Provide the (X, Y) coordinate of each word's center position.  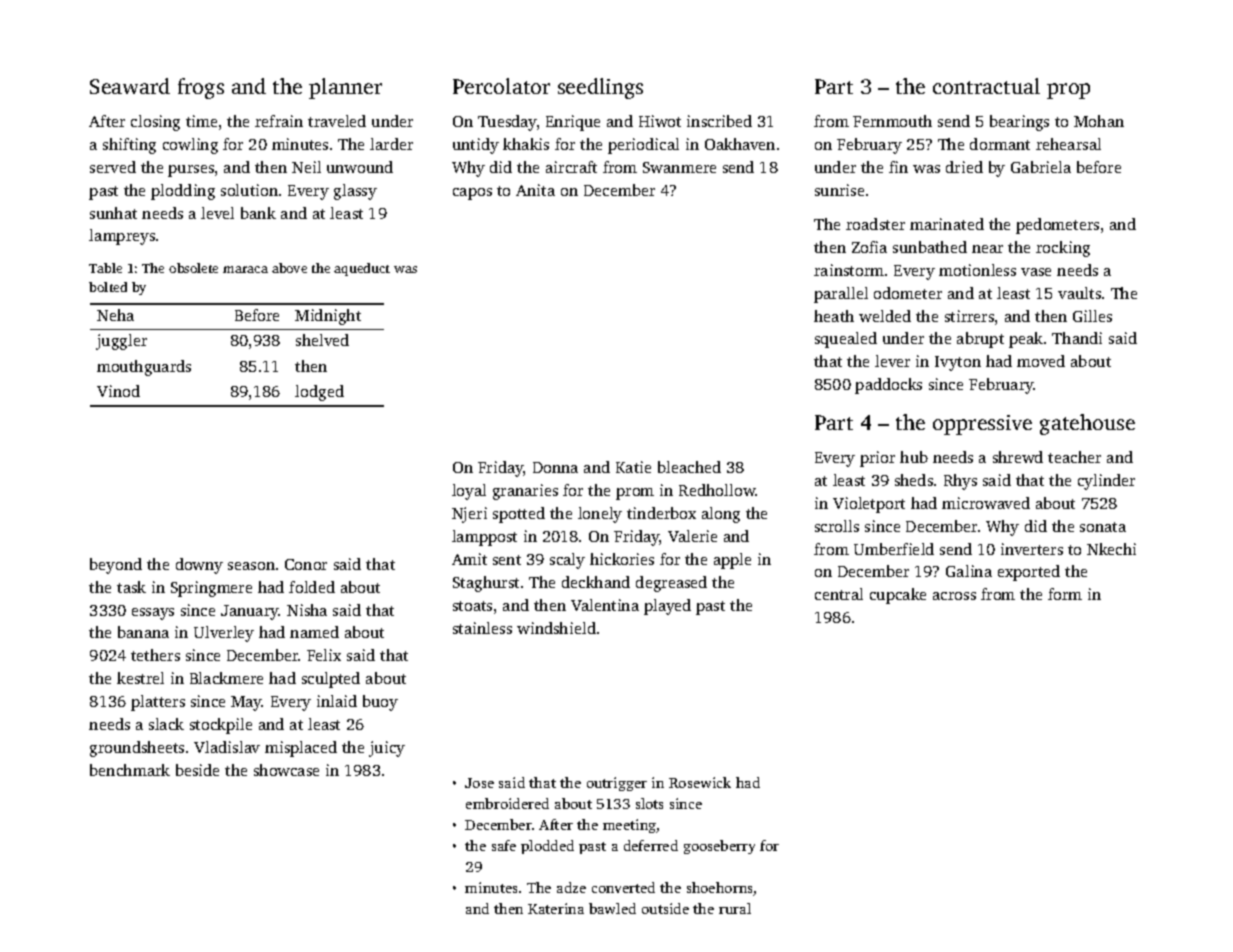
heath (834, 316)
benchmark (130, 770)
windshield (556, 628)
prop (1068, 91)
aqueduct (362, 269)
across (954, 596)
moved (1041, 361)
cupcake (898, 596)
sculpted (331, 680)
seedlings (600, 88)
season (251, 566)
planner (345, 88)
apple (732, 561)
